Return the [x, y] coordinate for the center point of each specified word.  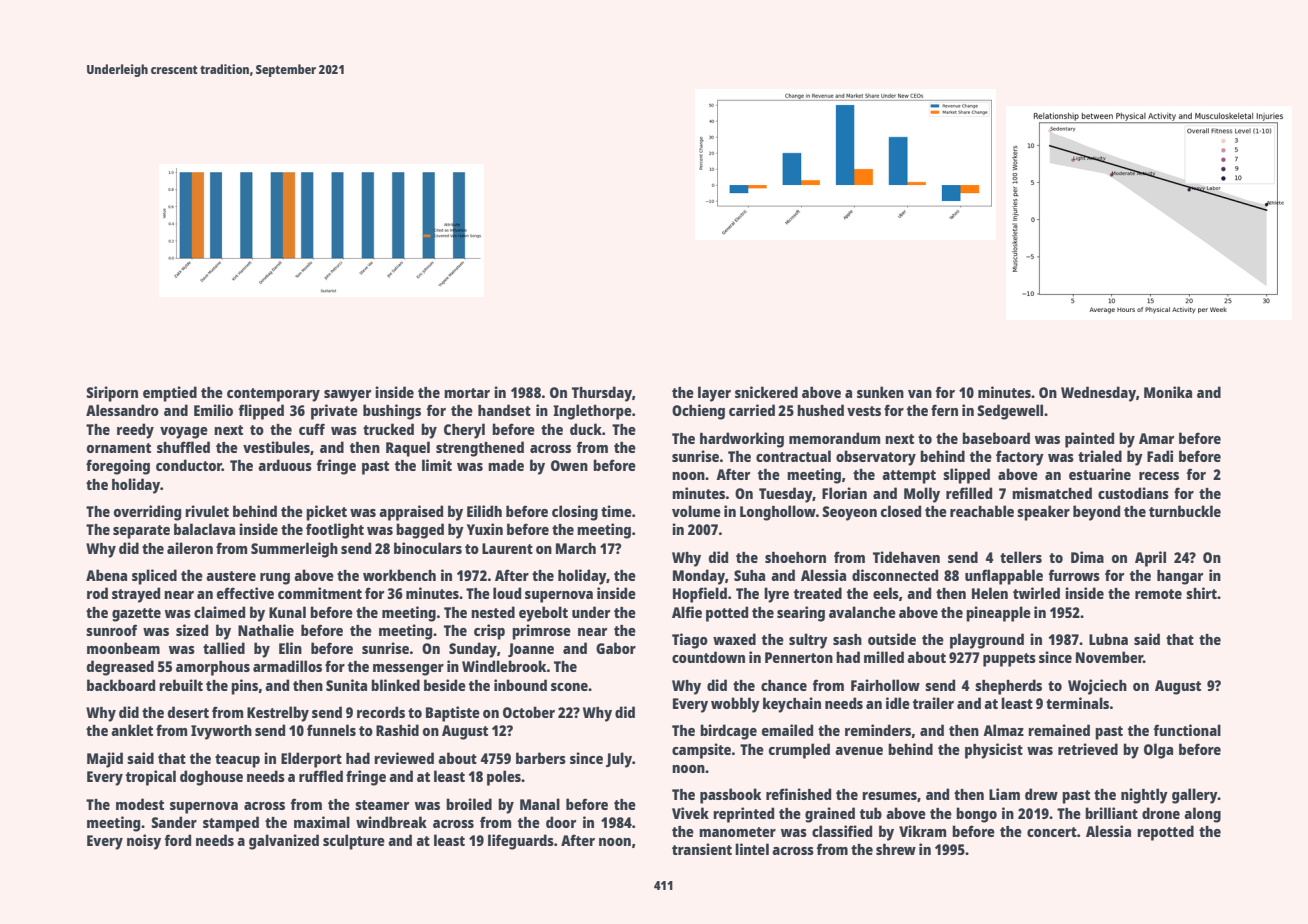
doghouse [211, 778]
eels [886, 593]
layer [714, 394]
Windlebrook [504, 666]
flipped [261, 412]
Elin [290, 648]
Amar [1156, 438]
